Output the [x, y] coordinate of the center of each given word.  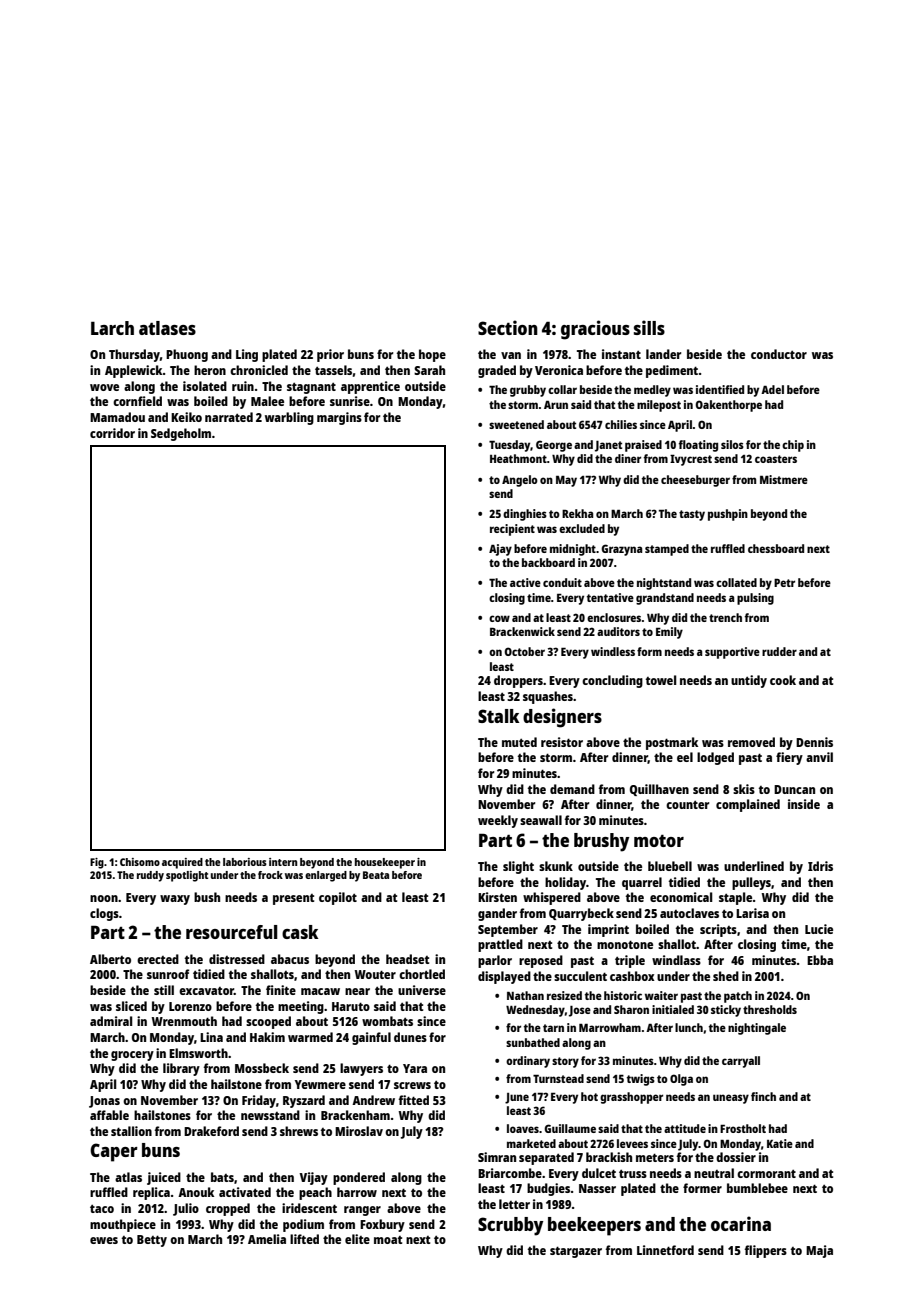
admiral [111, 1021]
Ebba [820, 960]
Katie [780, 1143]
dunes [410, 1037]
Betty [152, 1241]
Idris [820, 866]
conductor [779, 354]
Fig [97, 863]
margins [339, 418]
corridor [112, 433]
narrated [229, 417]
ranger [362, 1211]
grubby [528, 391]
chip [793, 446]
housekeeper [385, 863]
